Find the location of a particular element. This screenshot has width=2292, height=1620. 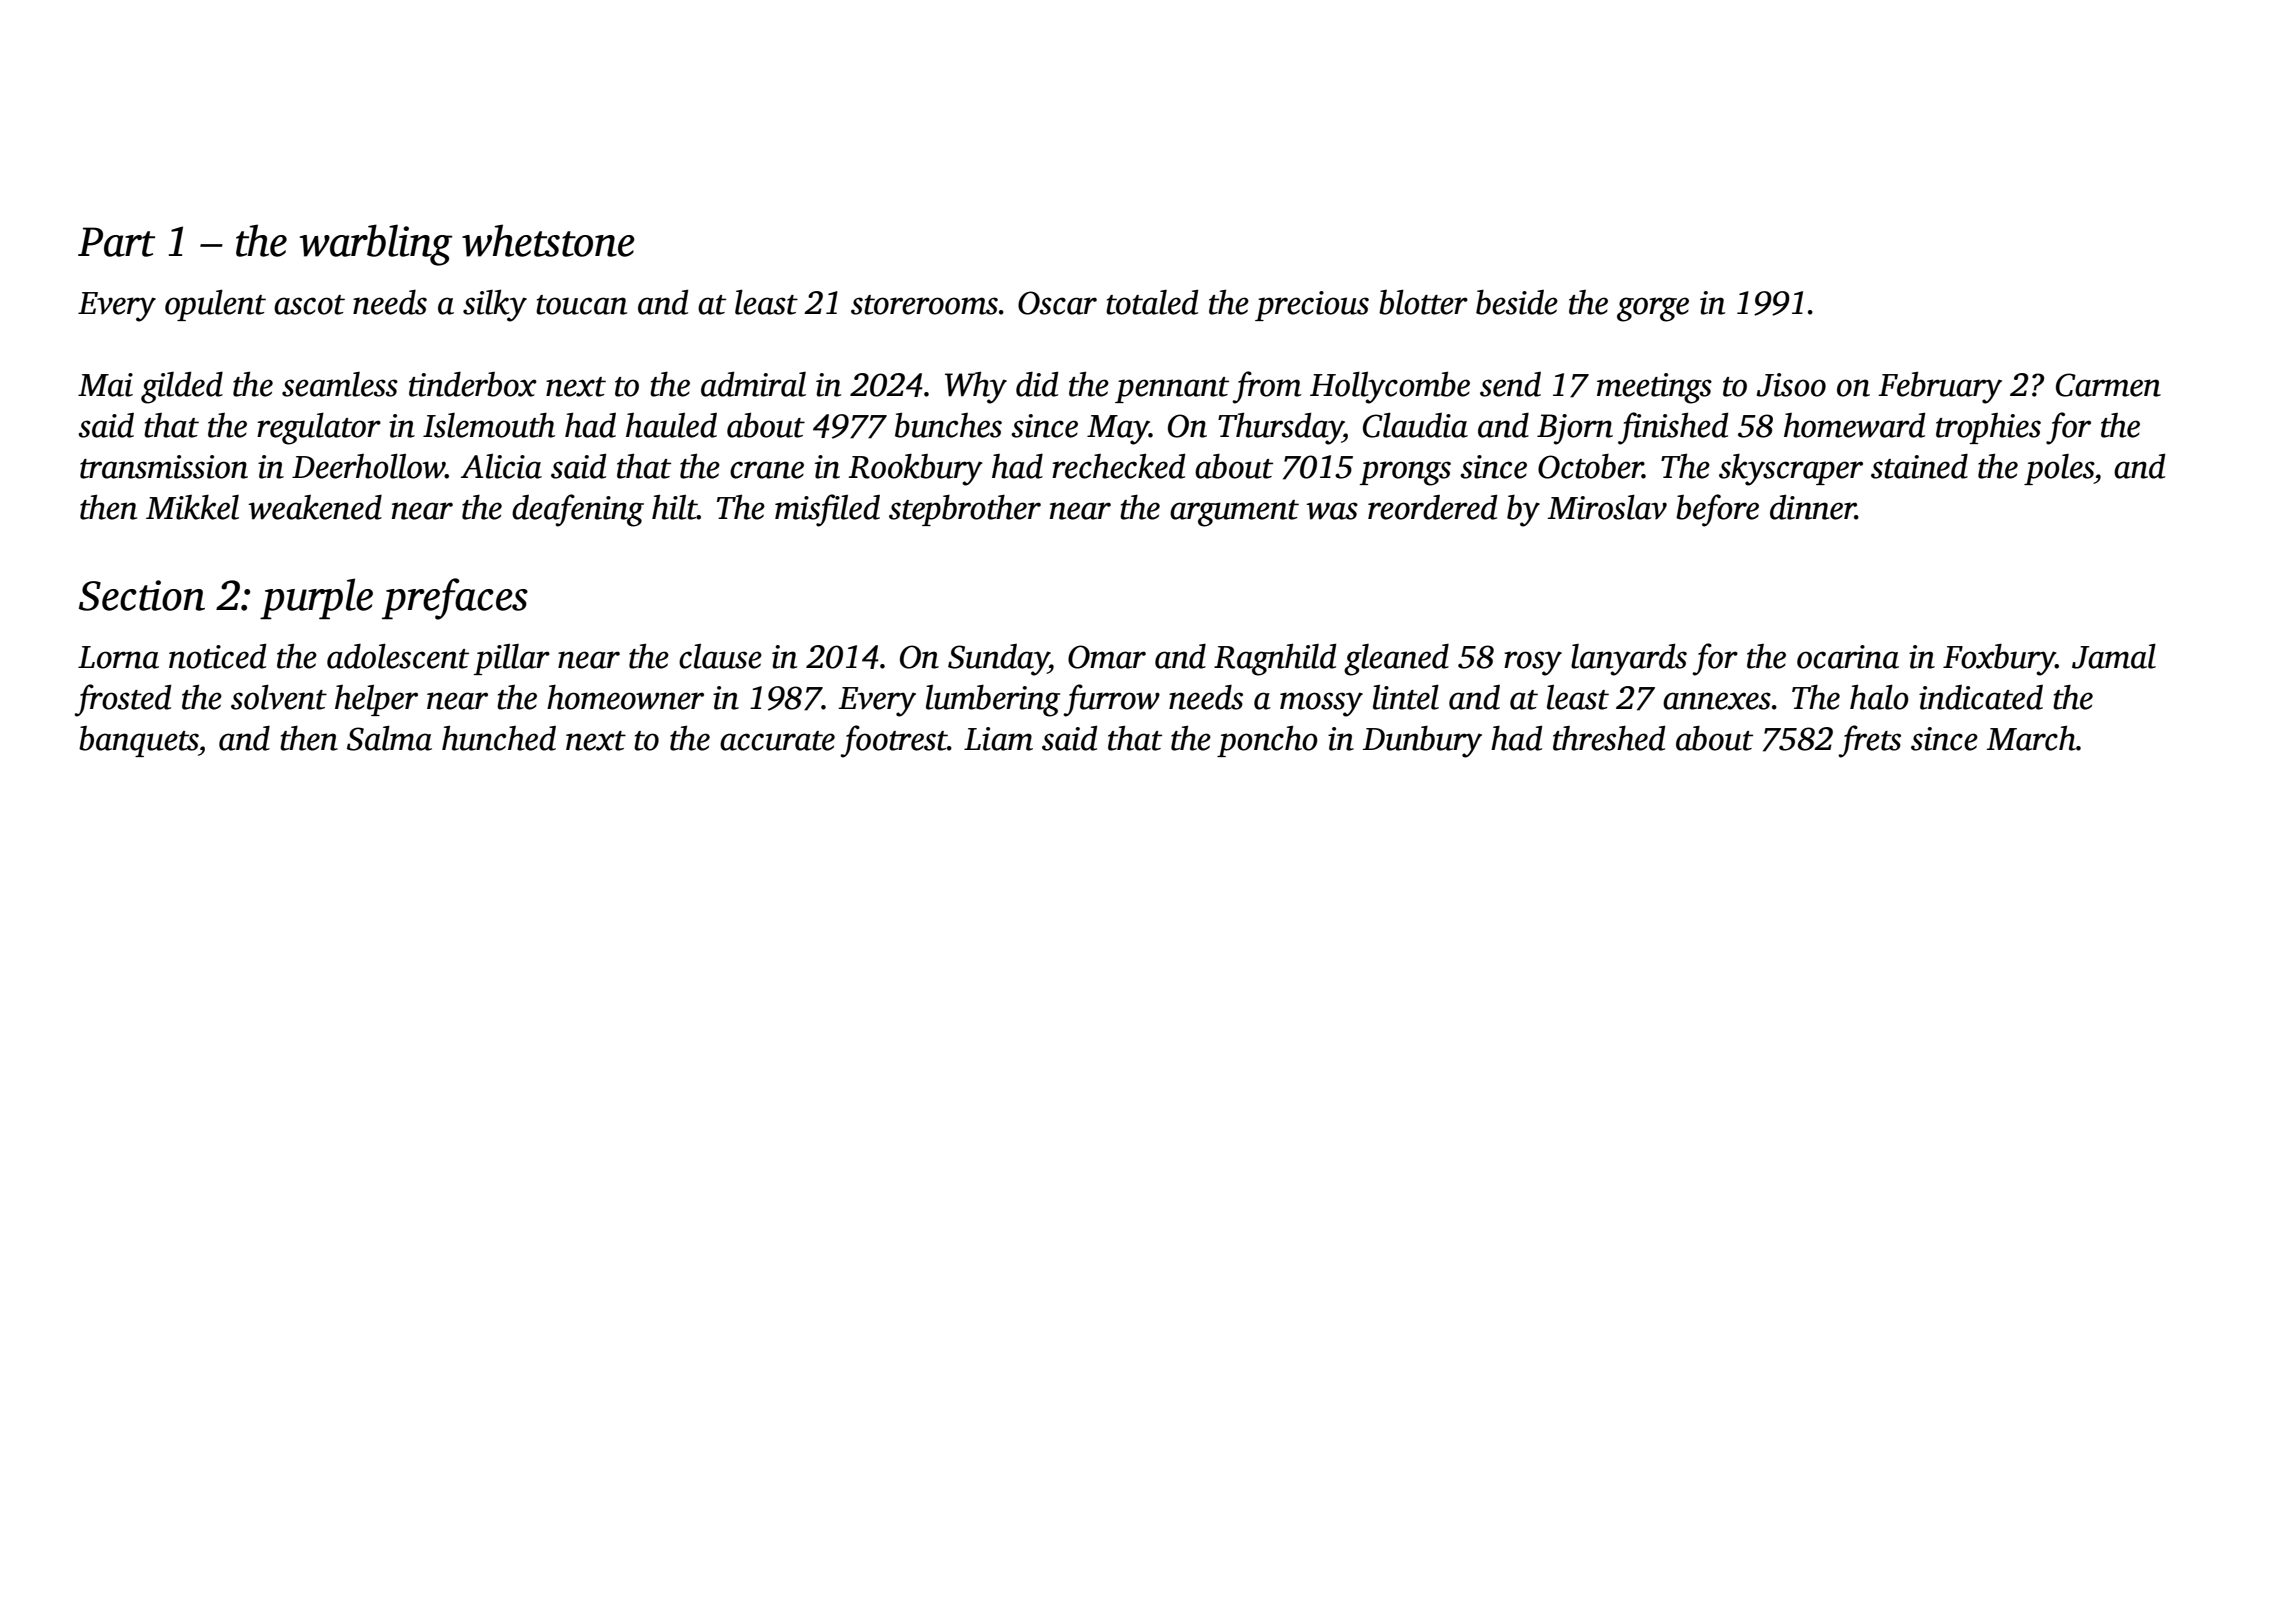

Oscar is located at coordinates (1057, 303).
